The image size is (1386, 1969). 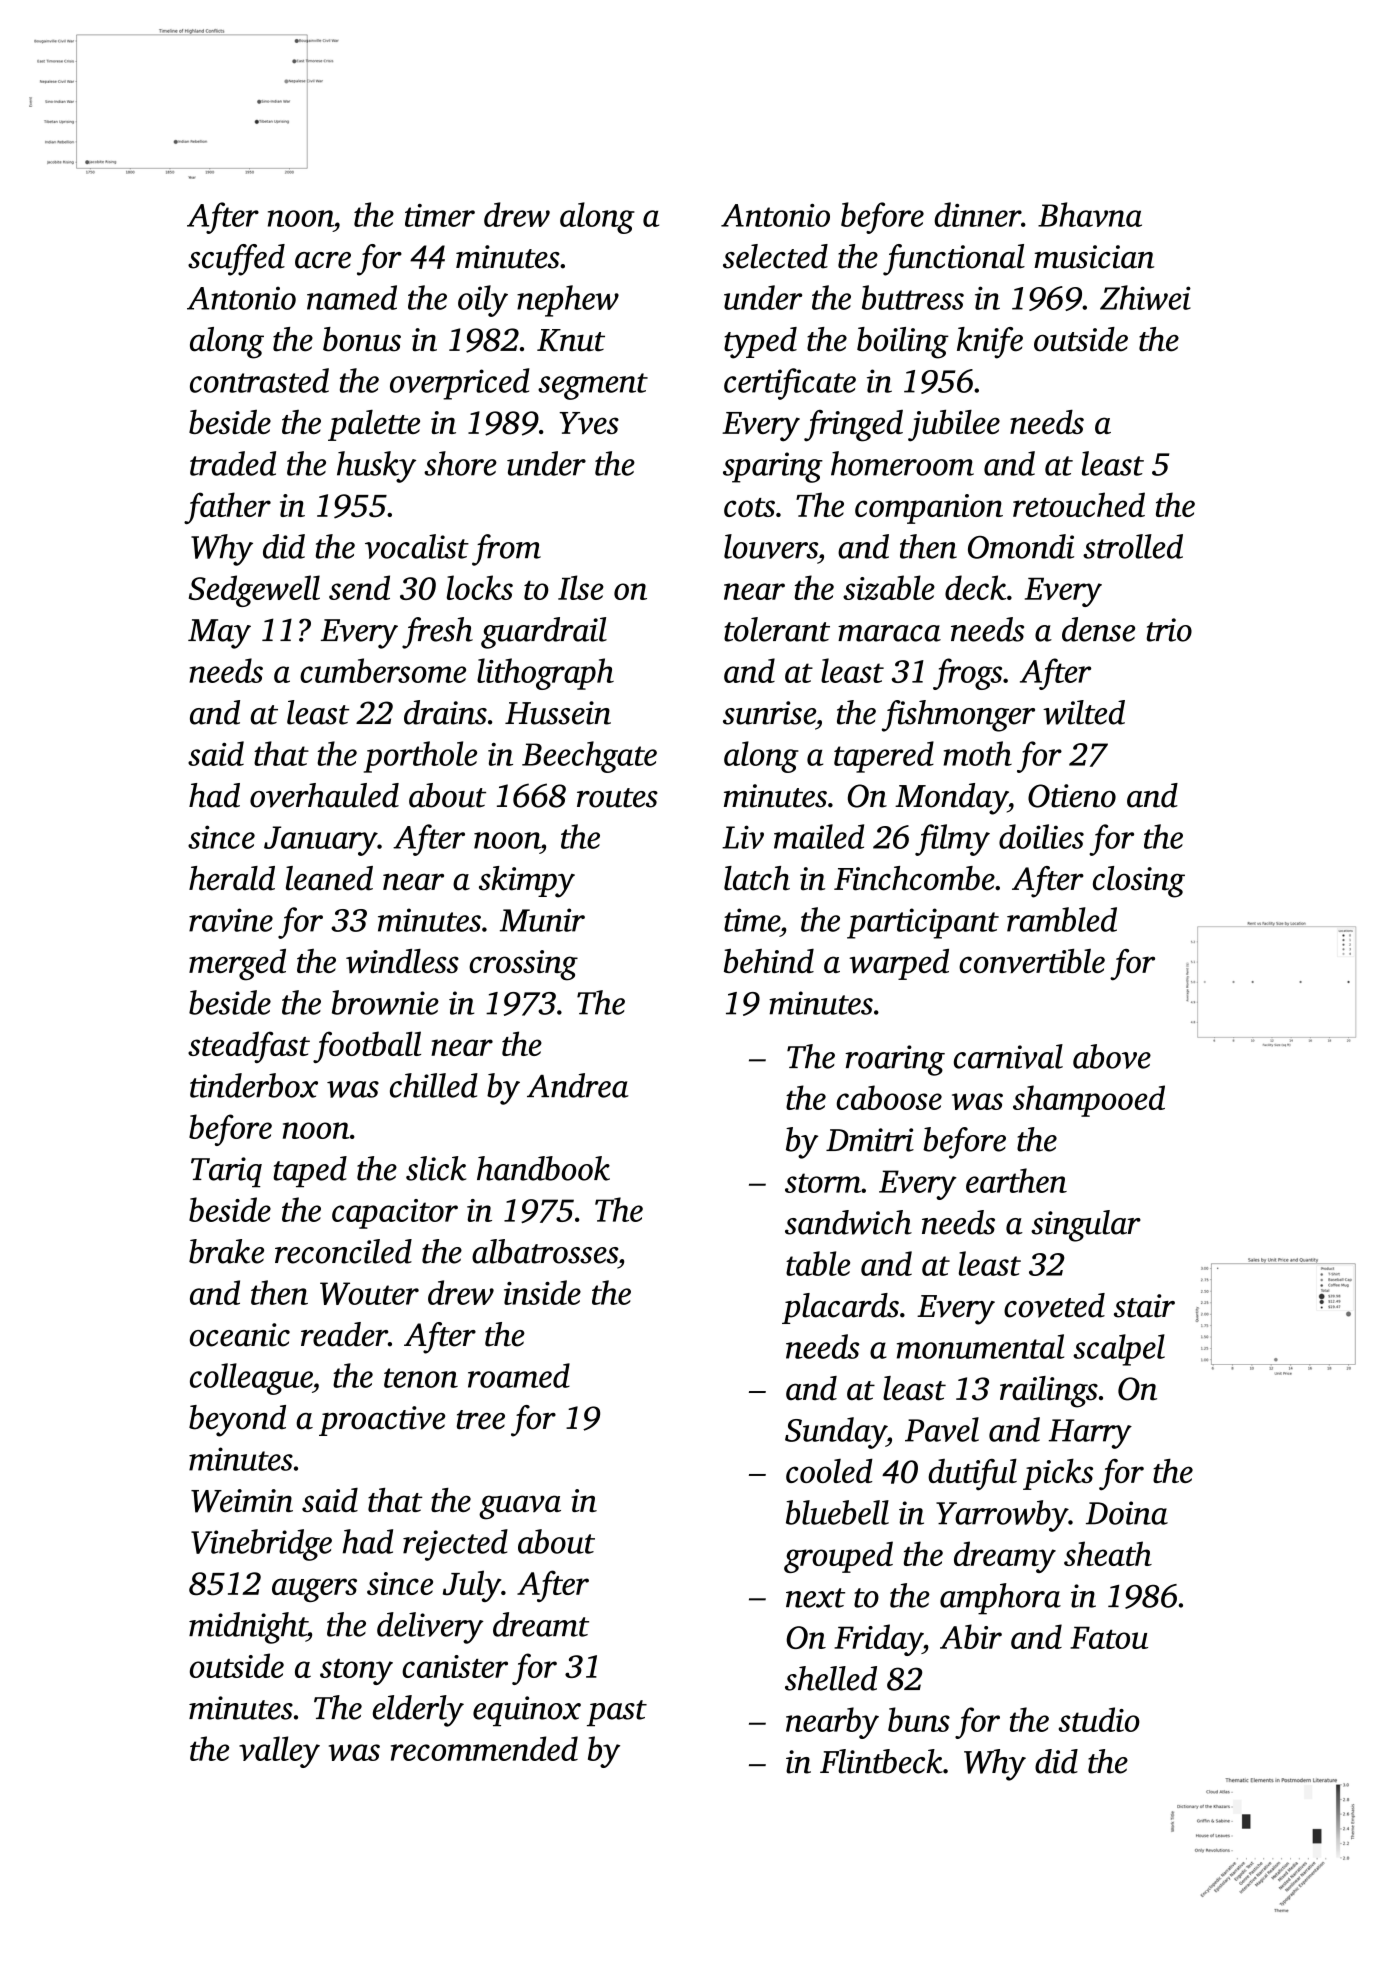 What do you see at coordinates (445, 712) in the page?
I see `drains` at bounding box center [445, 712].
